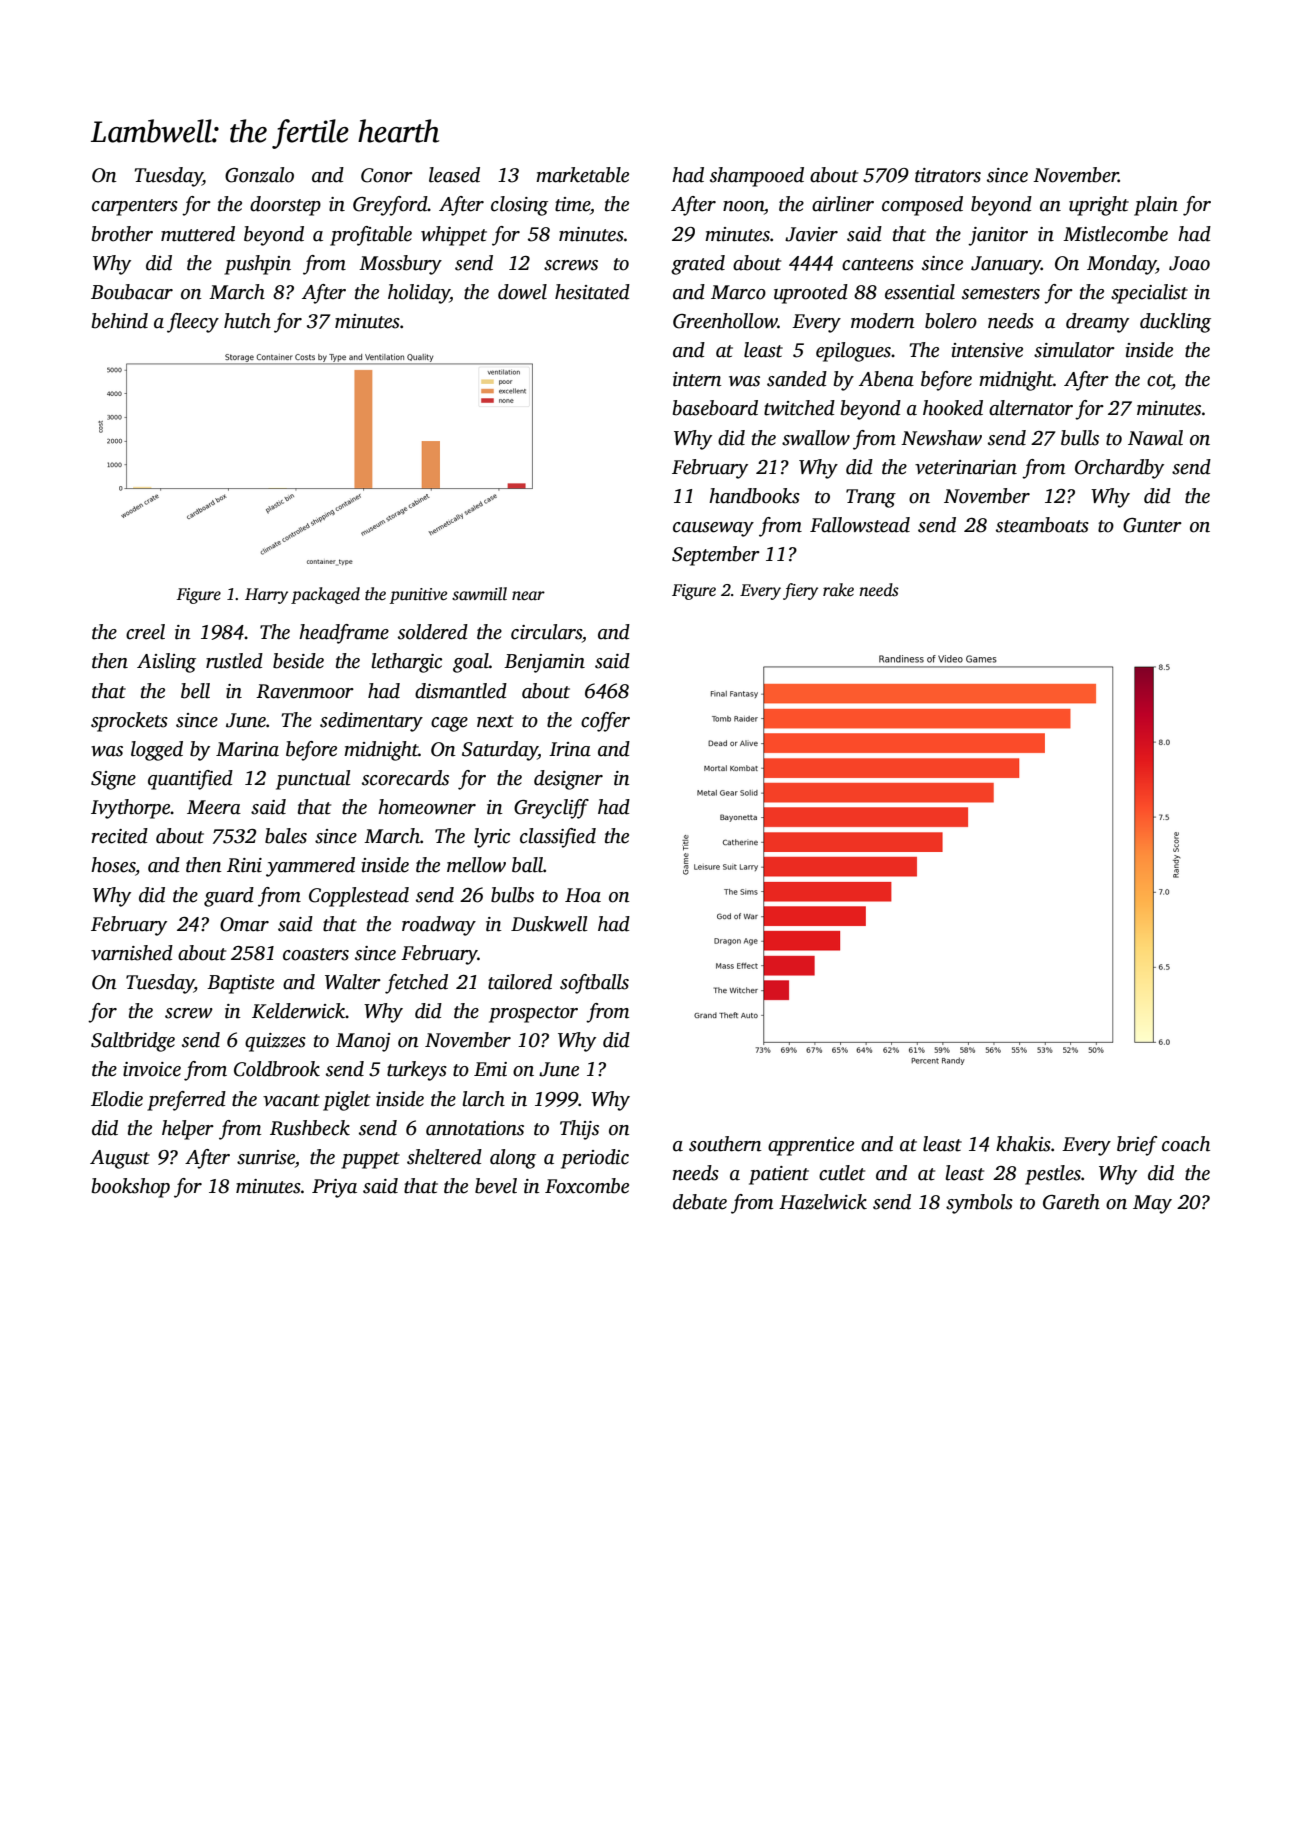  I want to click on veterinarian, so click(966, 467).
